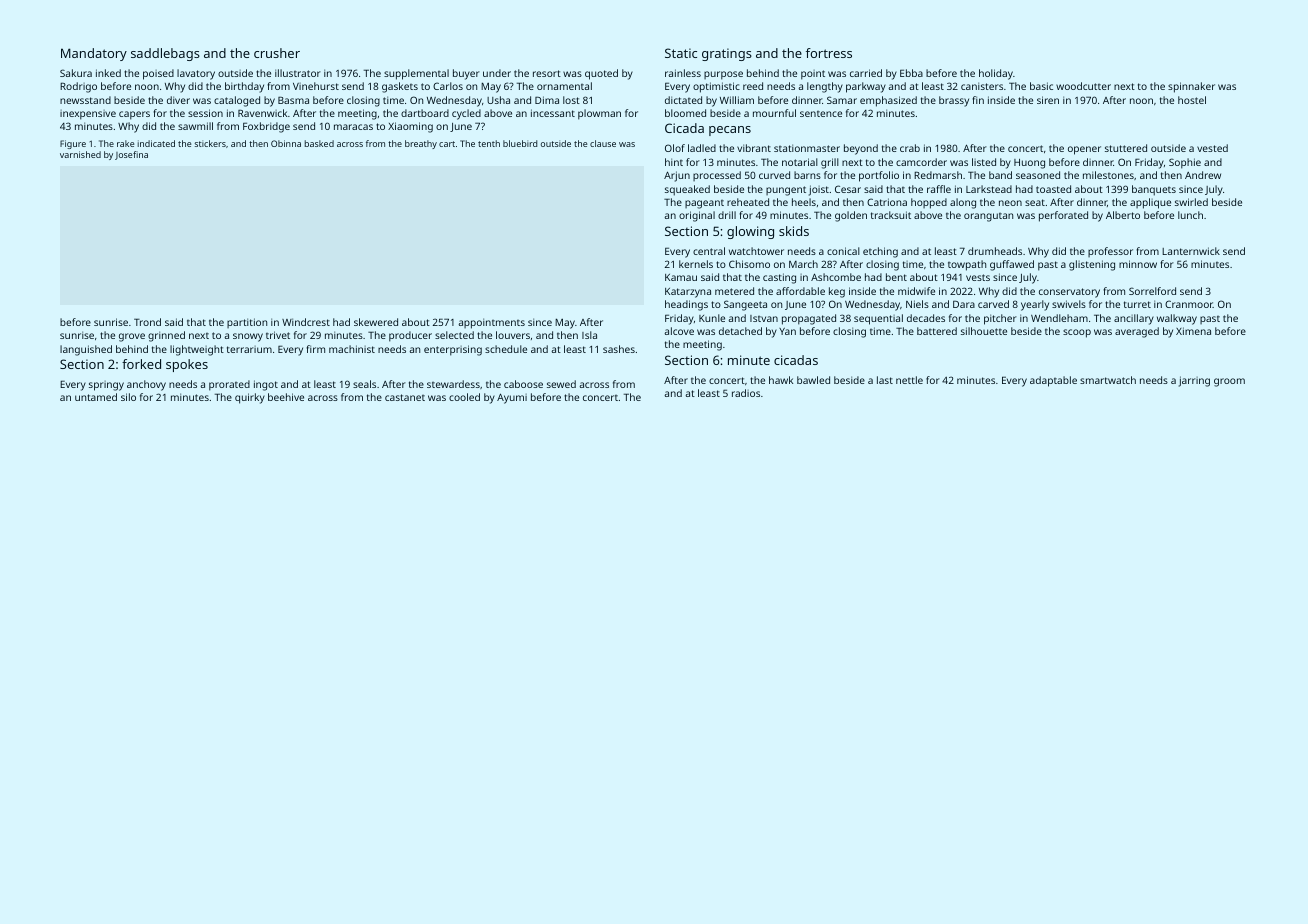 This image has height=924, width=1308. Describe the element at coordinates (286, 397) in the image. I see `beehive` at that location.
